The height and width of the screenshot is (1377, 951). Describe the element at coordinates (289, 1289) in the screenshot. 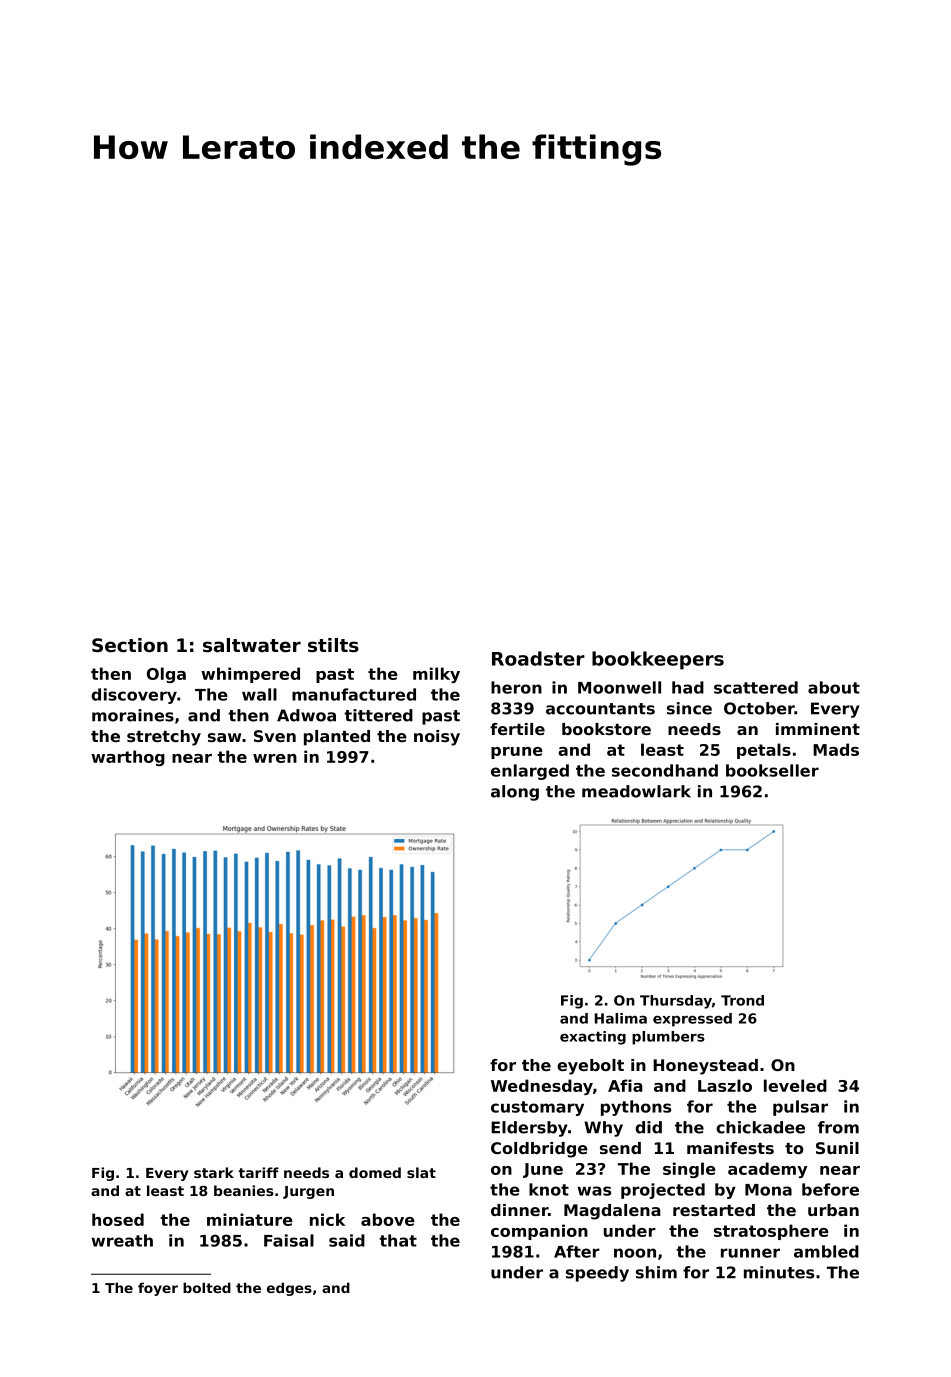

I see `edges` at that location.
